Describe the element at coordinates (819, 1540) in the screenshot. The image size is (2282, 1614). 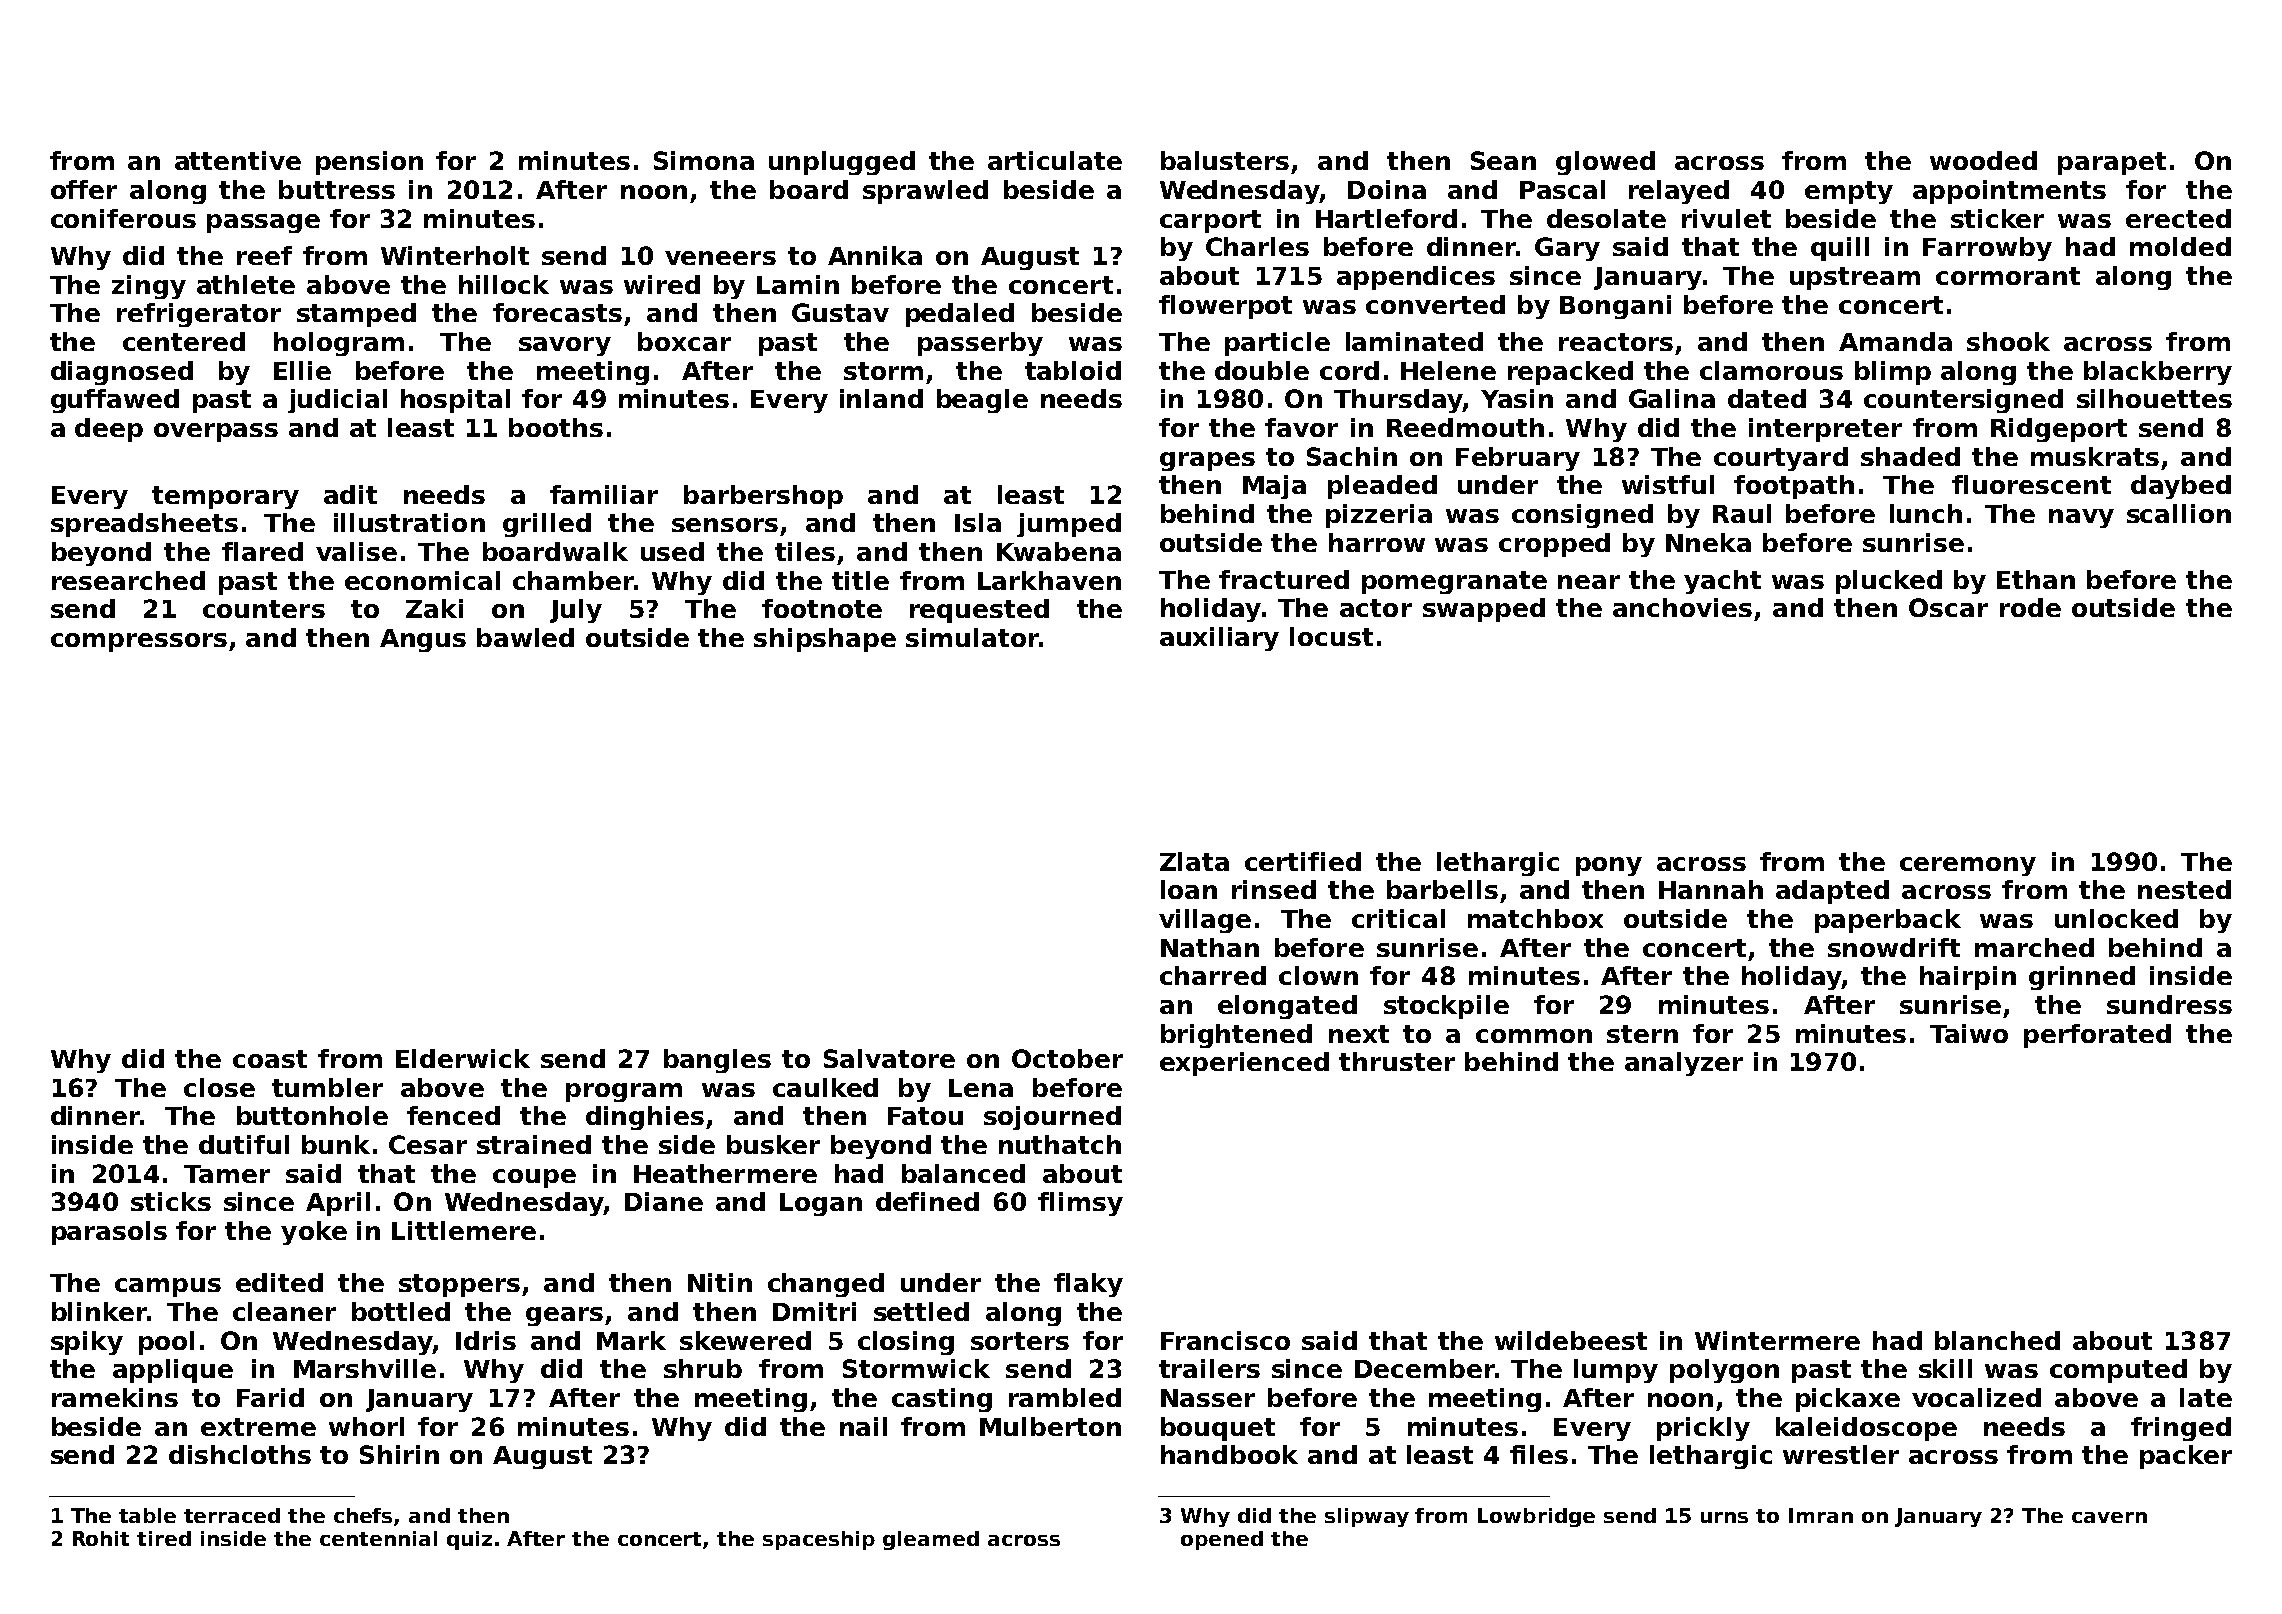
I see `spaceship` at that location.
